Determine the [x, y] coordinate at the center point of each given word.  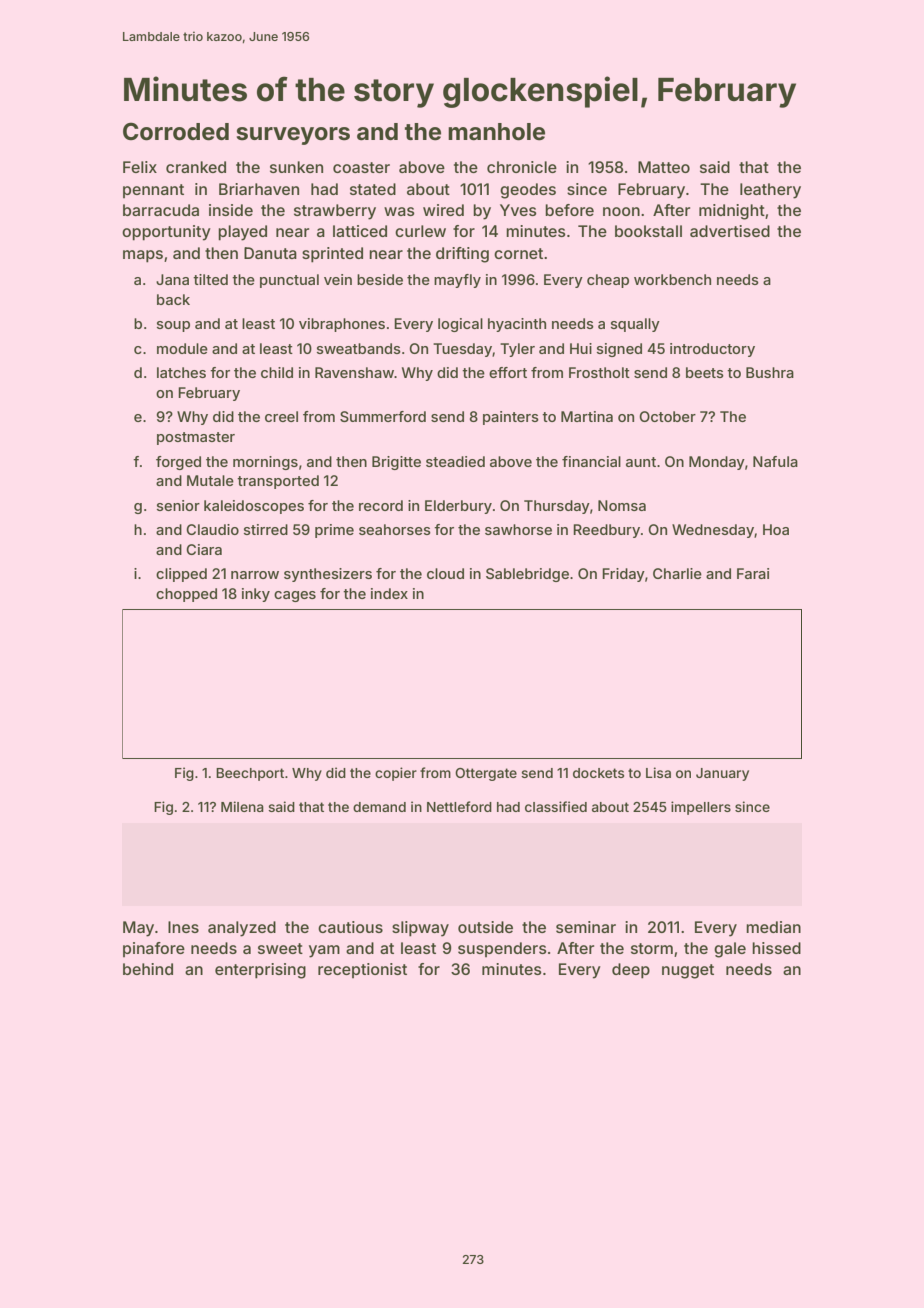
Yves [518, 210]
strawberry [335, 212]
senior [178, 505]
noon [621, 211]
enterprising [260, 971]
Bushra [770, 372]
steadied [455, 461]
